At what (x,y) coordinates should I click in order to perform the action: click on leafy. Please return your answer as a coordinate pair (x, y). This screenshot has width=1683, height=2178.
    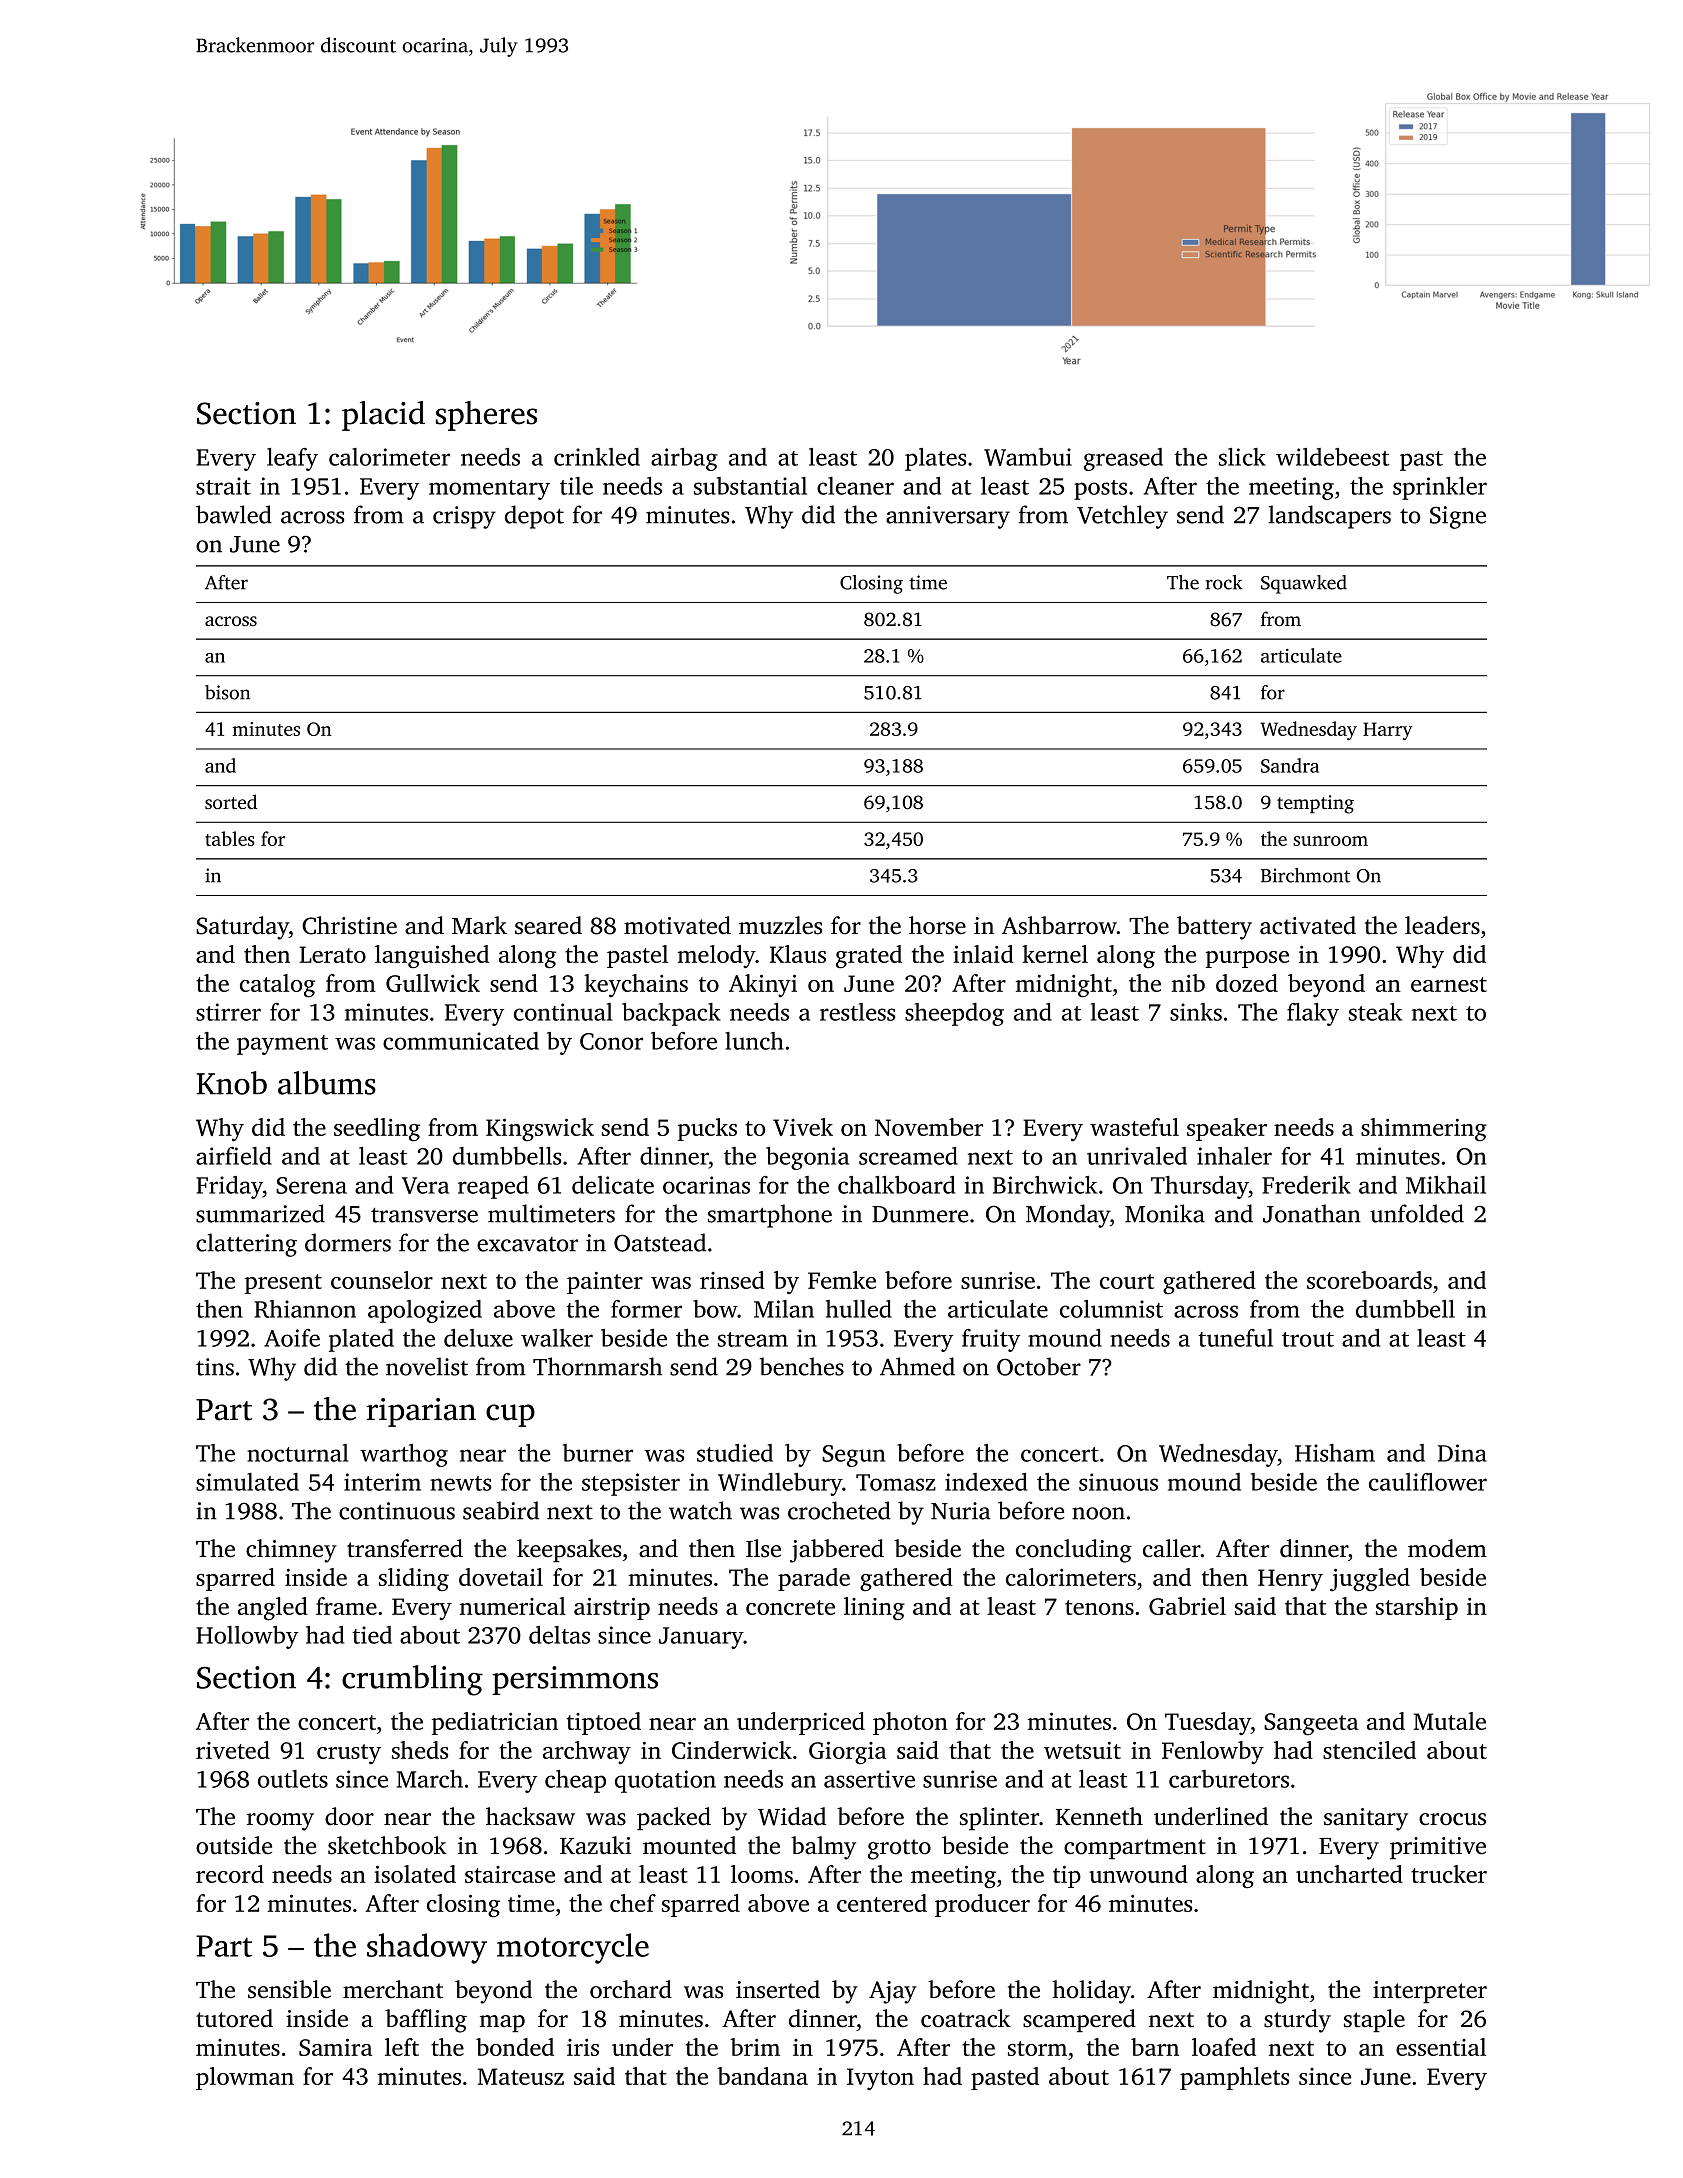
    Looking at the image, I should click on (292, 459).
